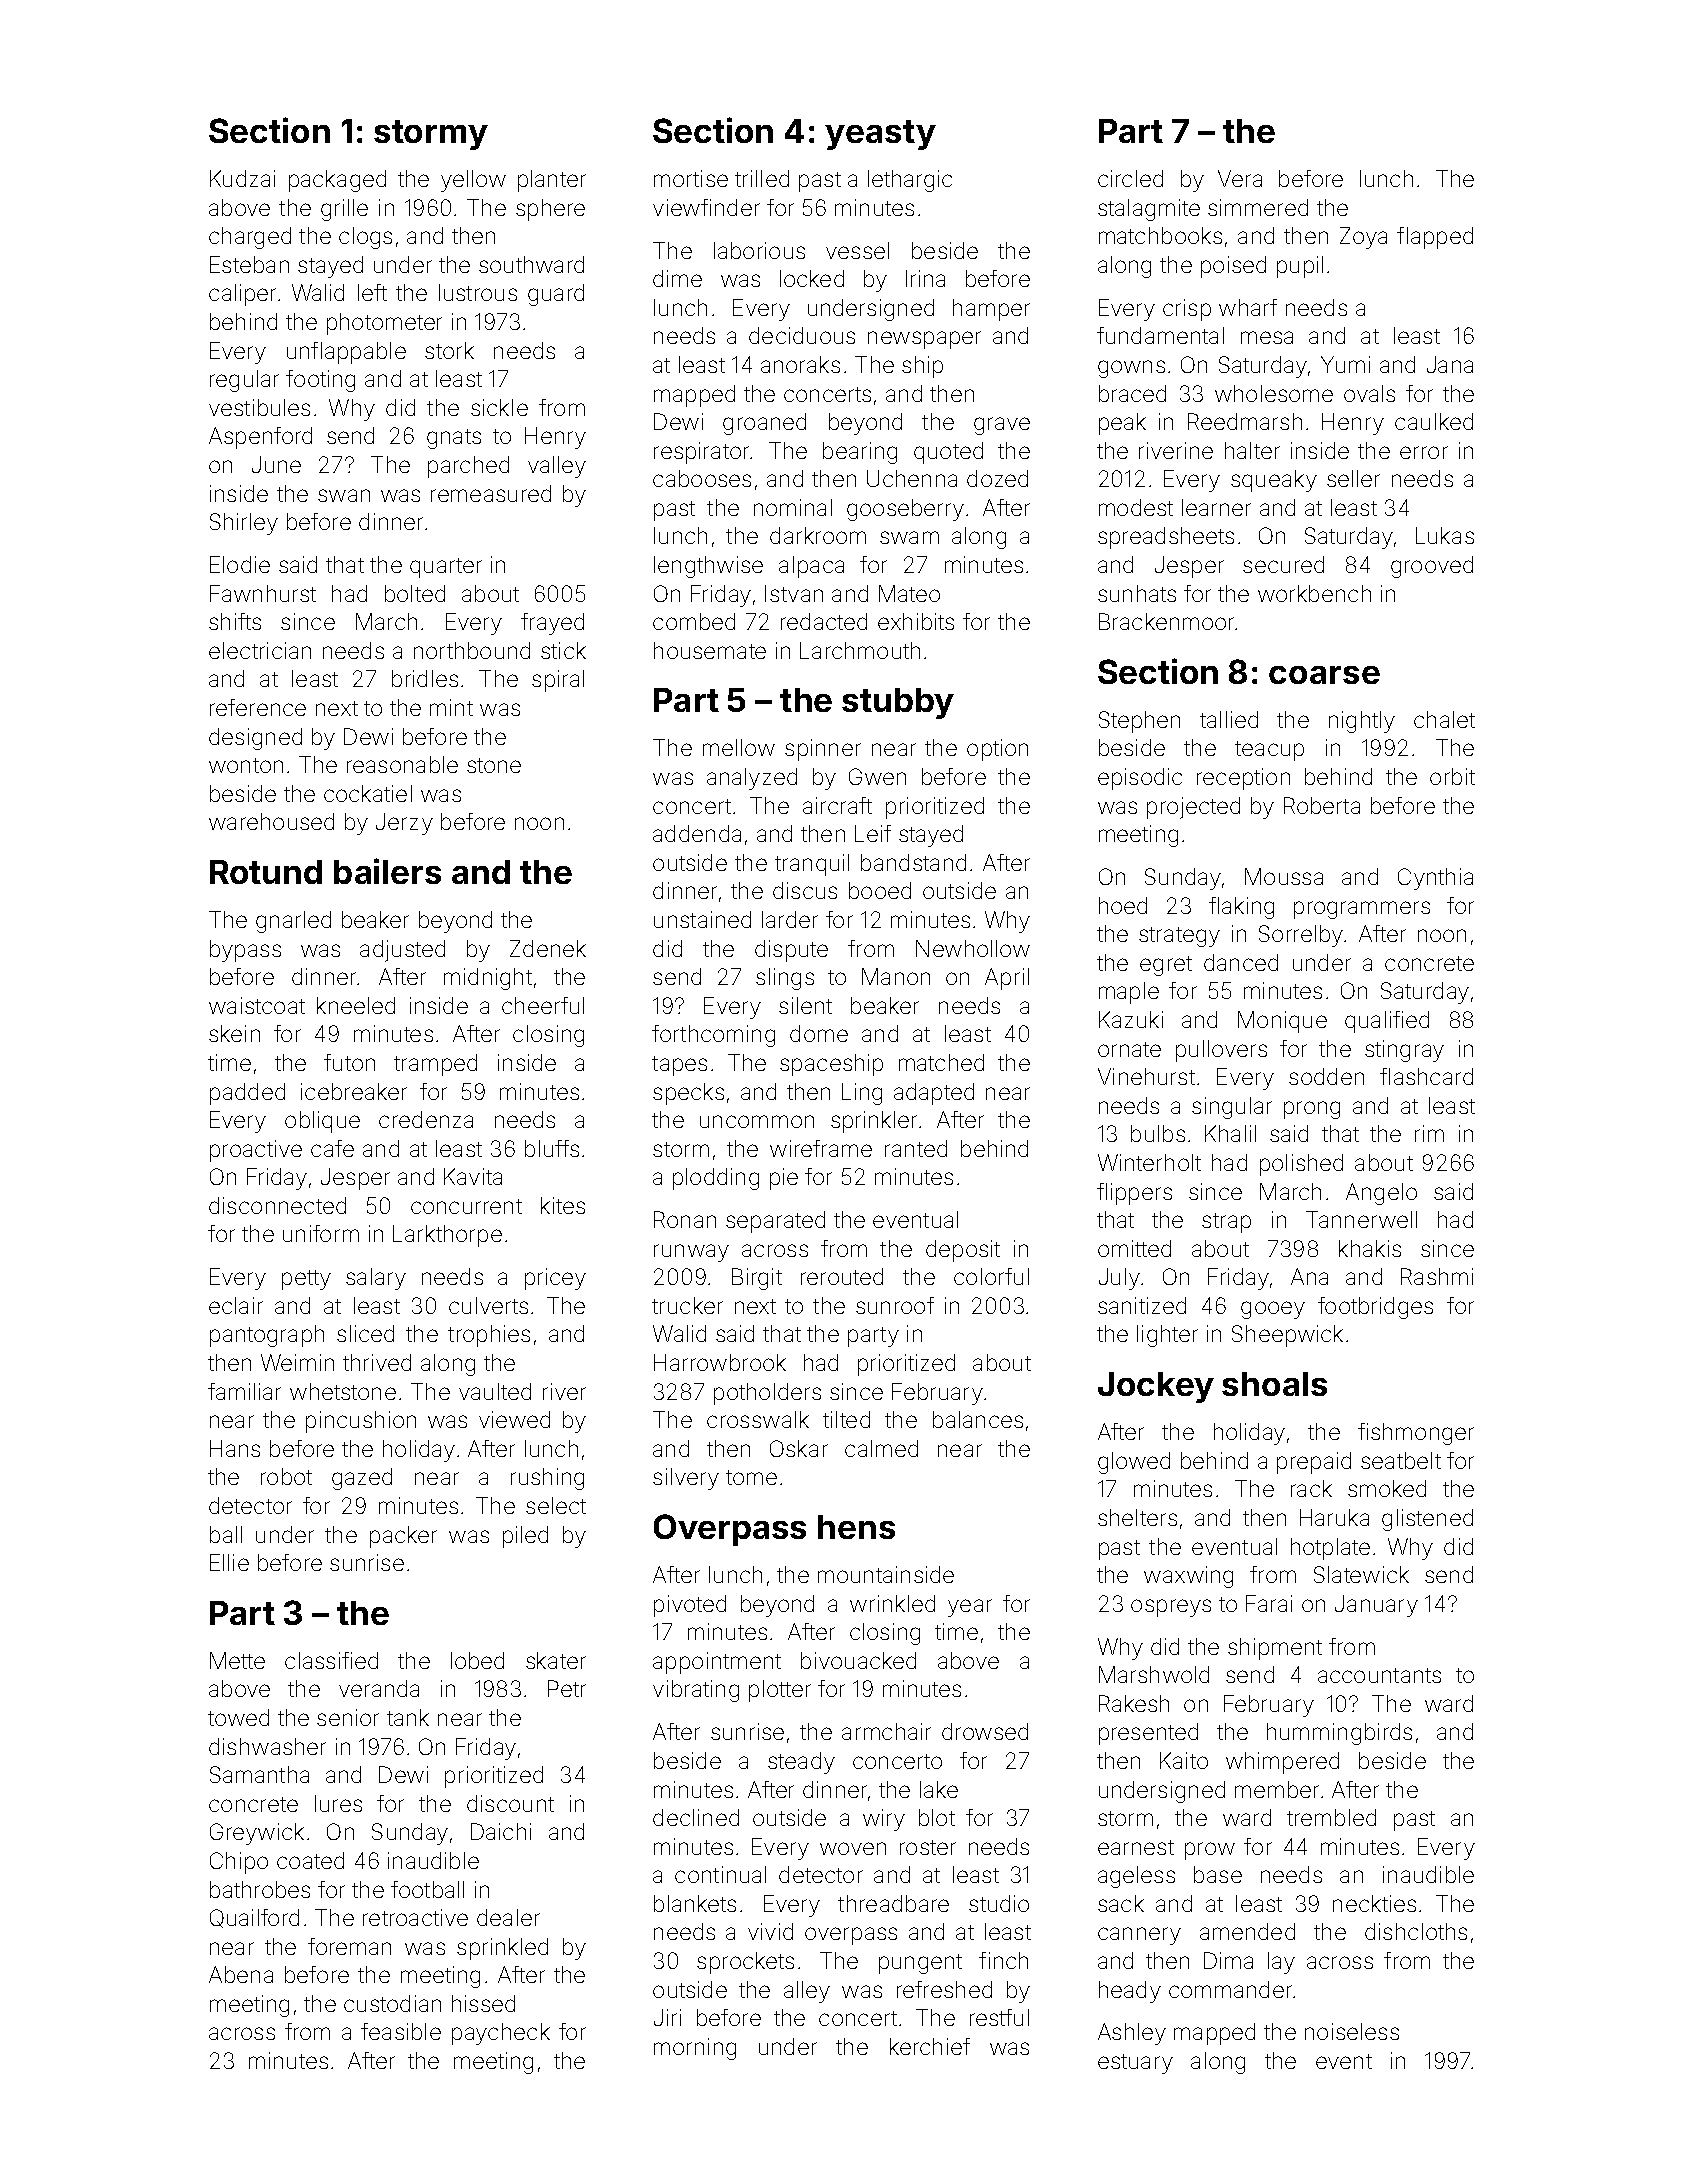 The width and height of the screenshot is (1683, 2178). What do you see at coordinates (242, 178) in the screenshot?
I see `Kudzai` at bounding box center [242, 178].
